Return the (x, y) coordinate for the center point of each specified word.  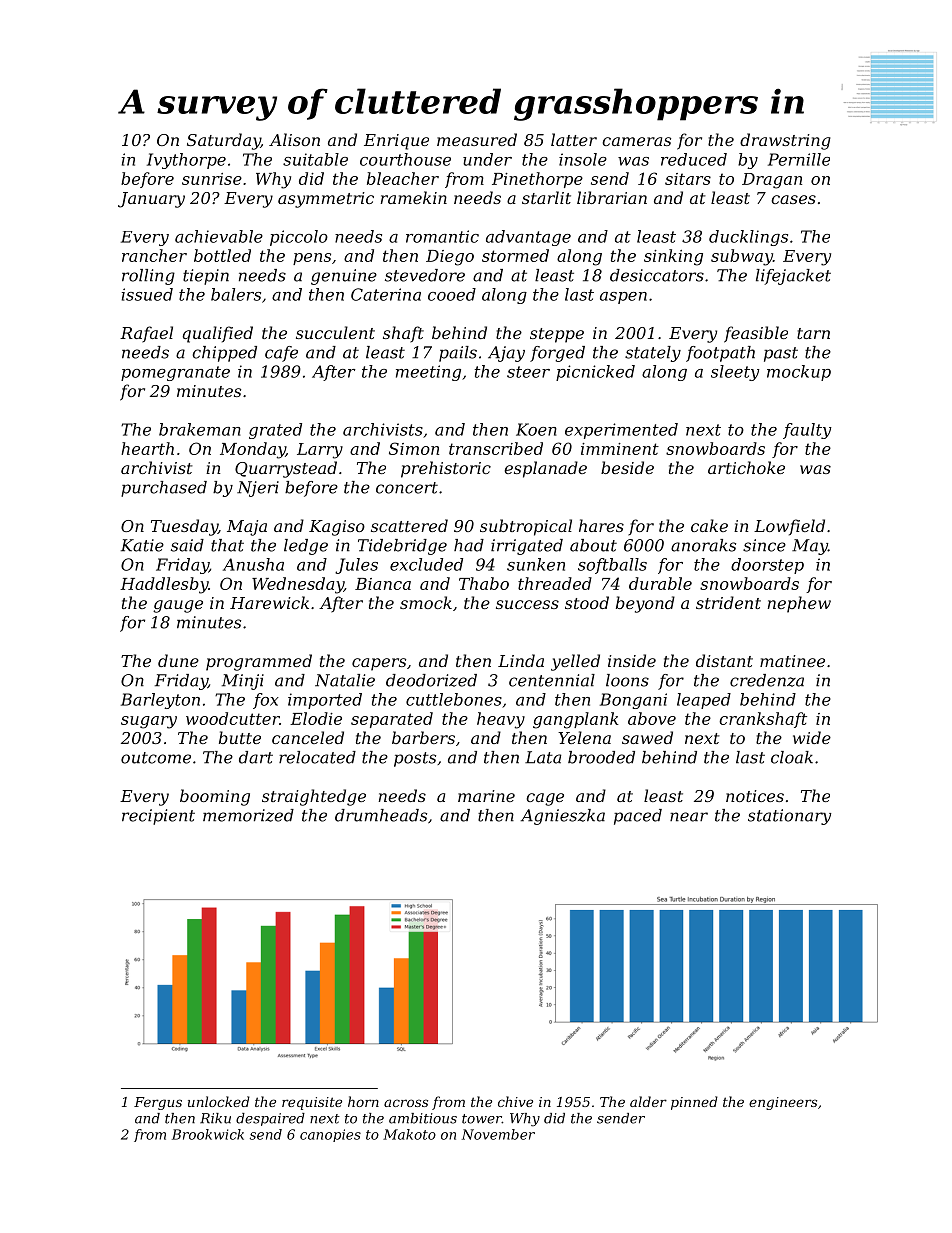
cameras (636, 141)
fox (266, 701)
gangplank (576, 720)
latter (574, 139)
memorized (248, 815)
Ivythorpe (186, 161)
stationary (790, 817)
